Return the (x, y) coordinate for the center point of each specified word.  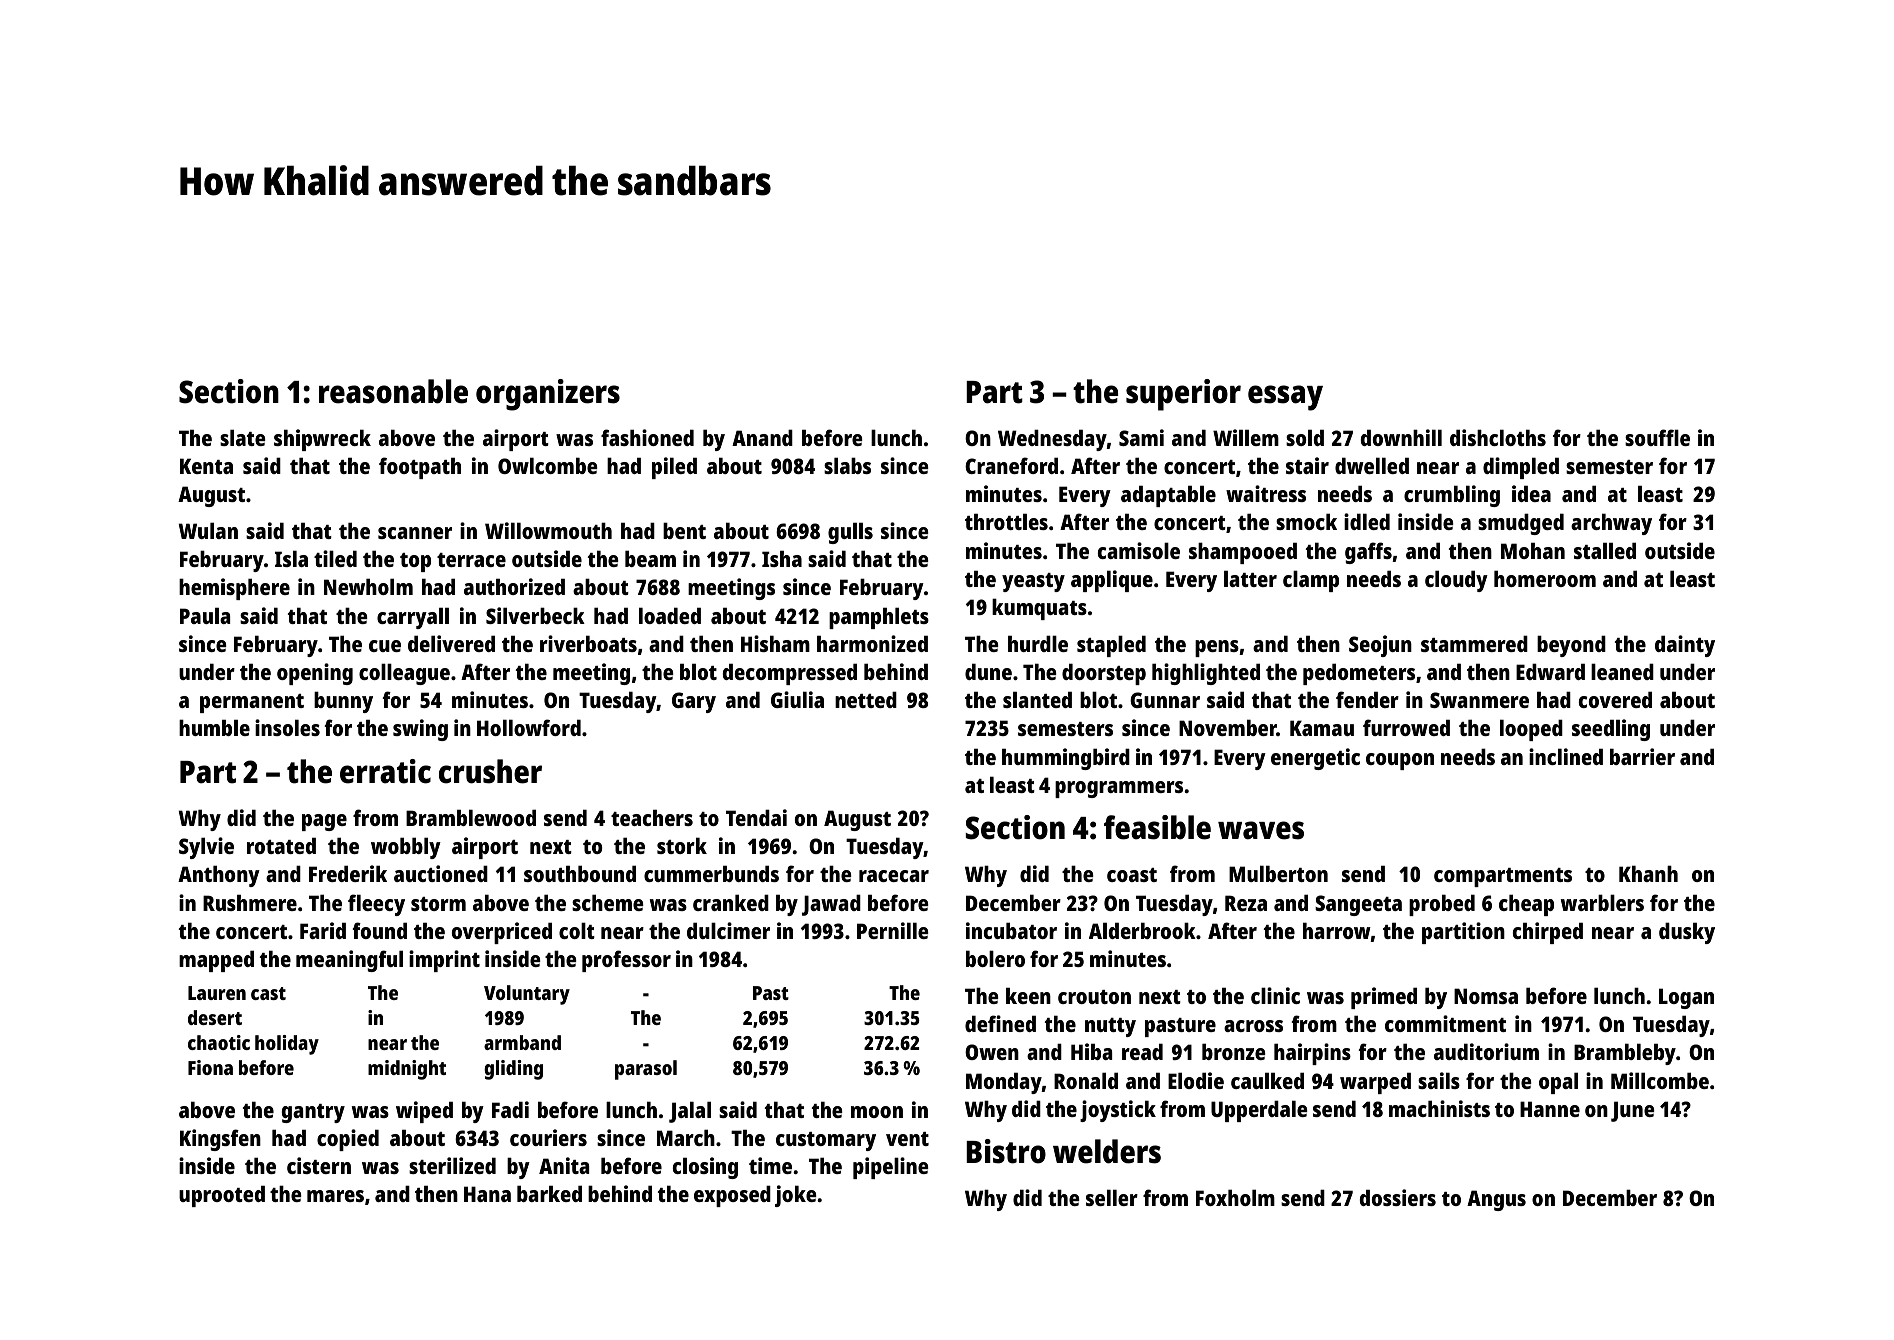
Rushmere (250, 902)
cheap (1526, 905)
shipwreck (322, 440)
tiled (335, 558)
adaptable (1168, 496)
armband (522, 1042)
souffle (1657, 437)
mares (335, 1196)
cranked (731, 902)
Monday (1004, 1083)
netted (866, 699)
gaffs (1368, 553)
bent (684, 530)
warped (1375, 1083)
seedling (1611, 730)
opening (315, 674)
